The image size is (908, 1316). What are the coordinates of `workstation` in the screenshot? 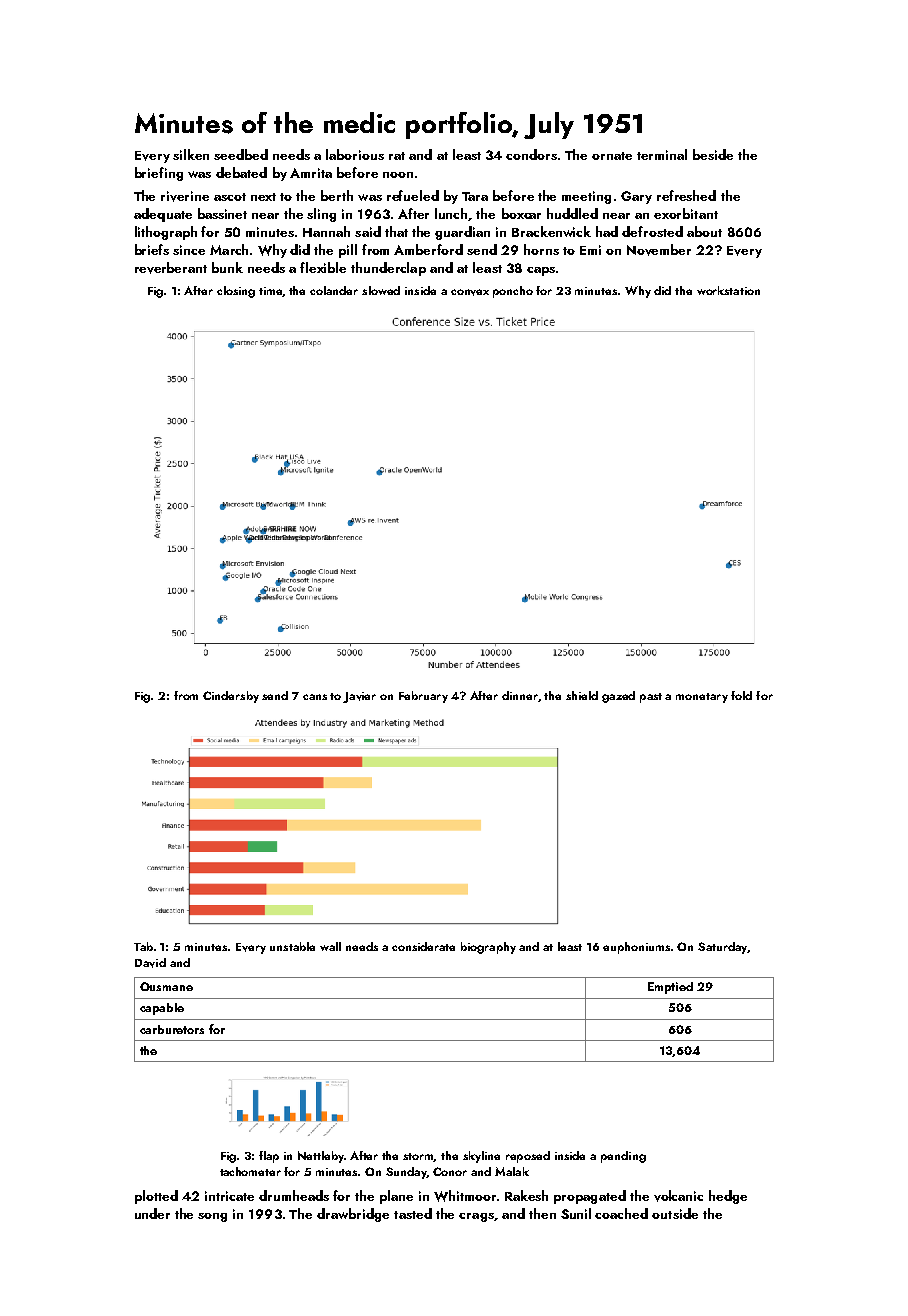 It's located at (728, 290).
